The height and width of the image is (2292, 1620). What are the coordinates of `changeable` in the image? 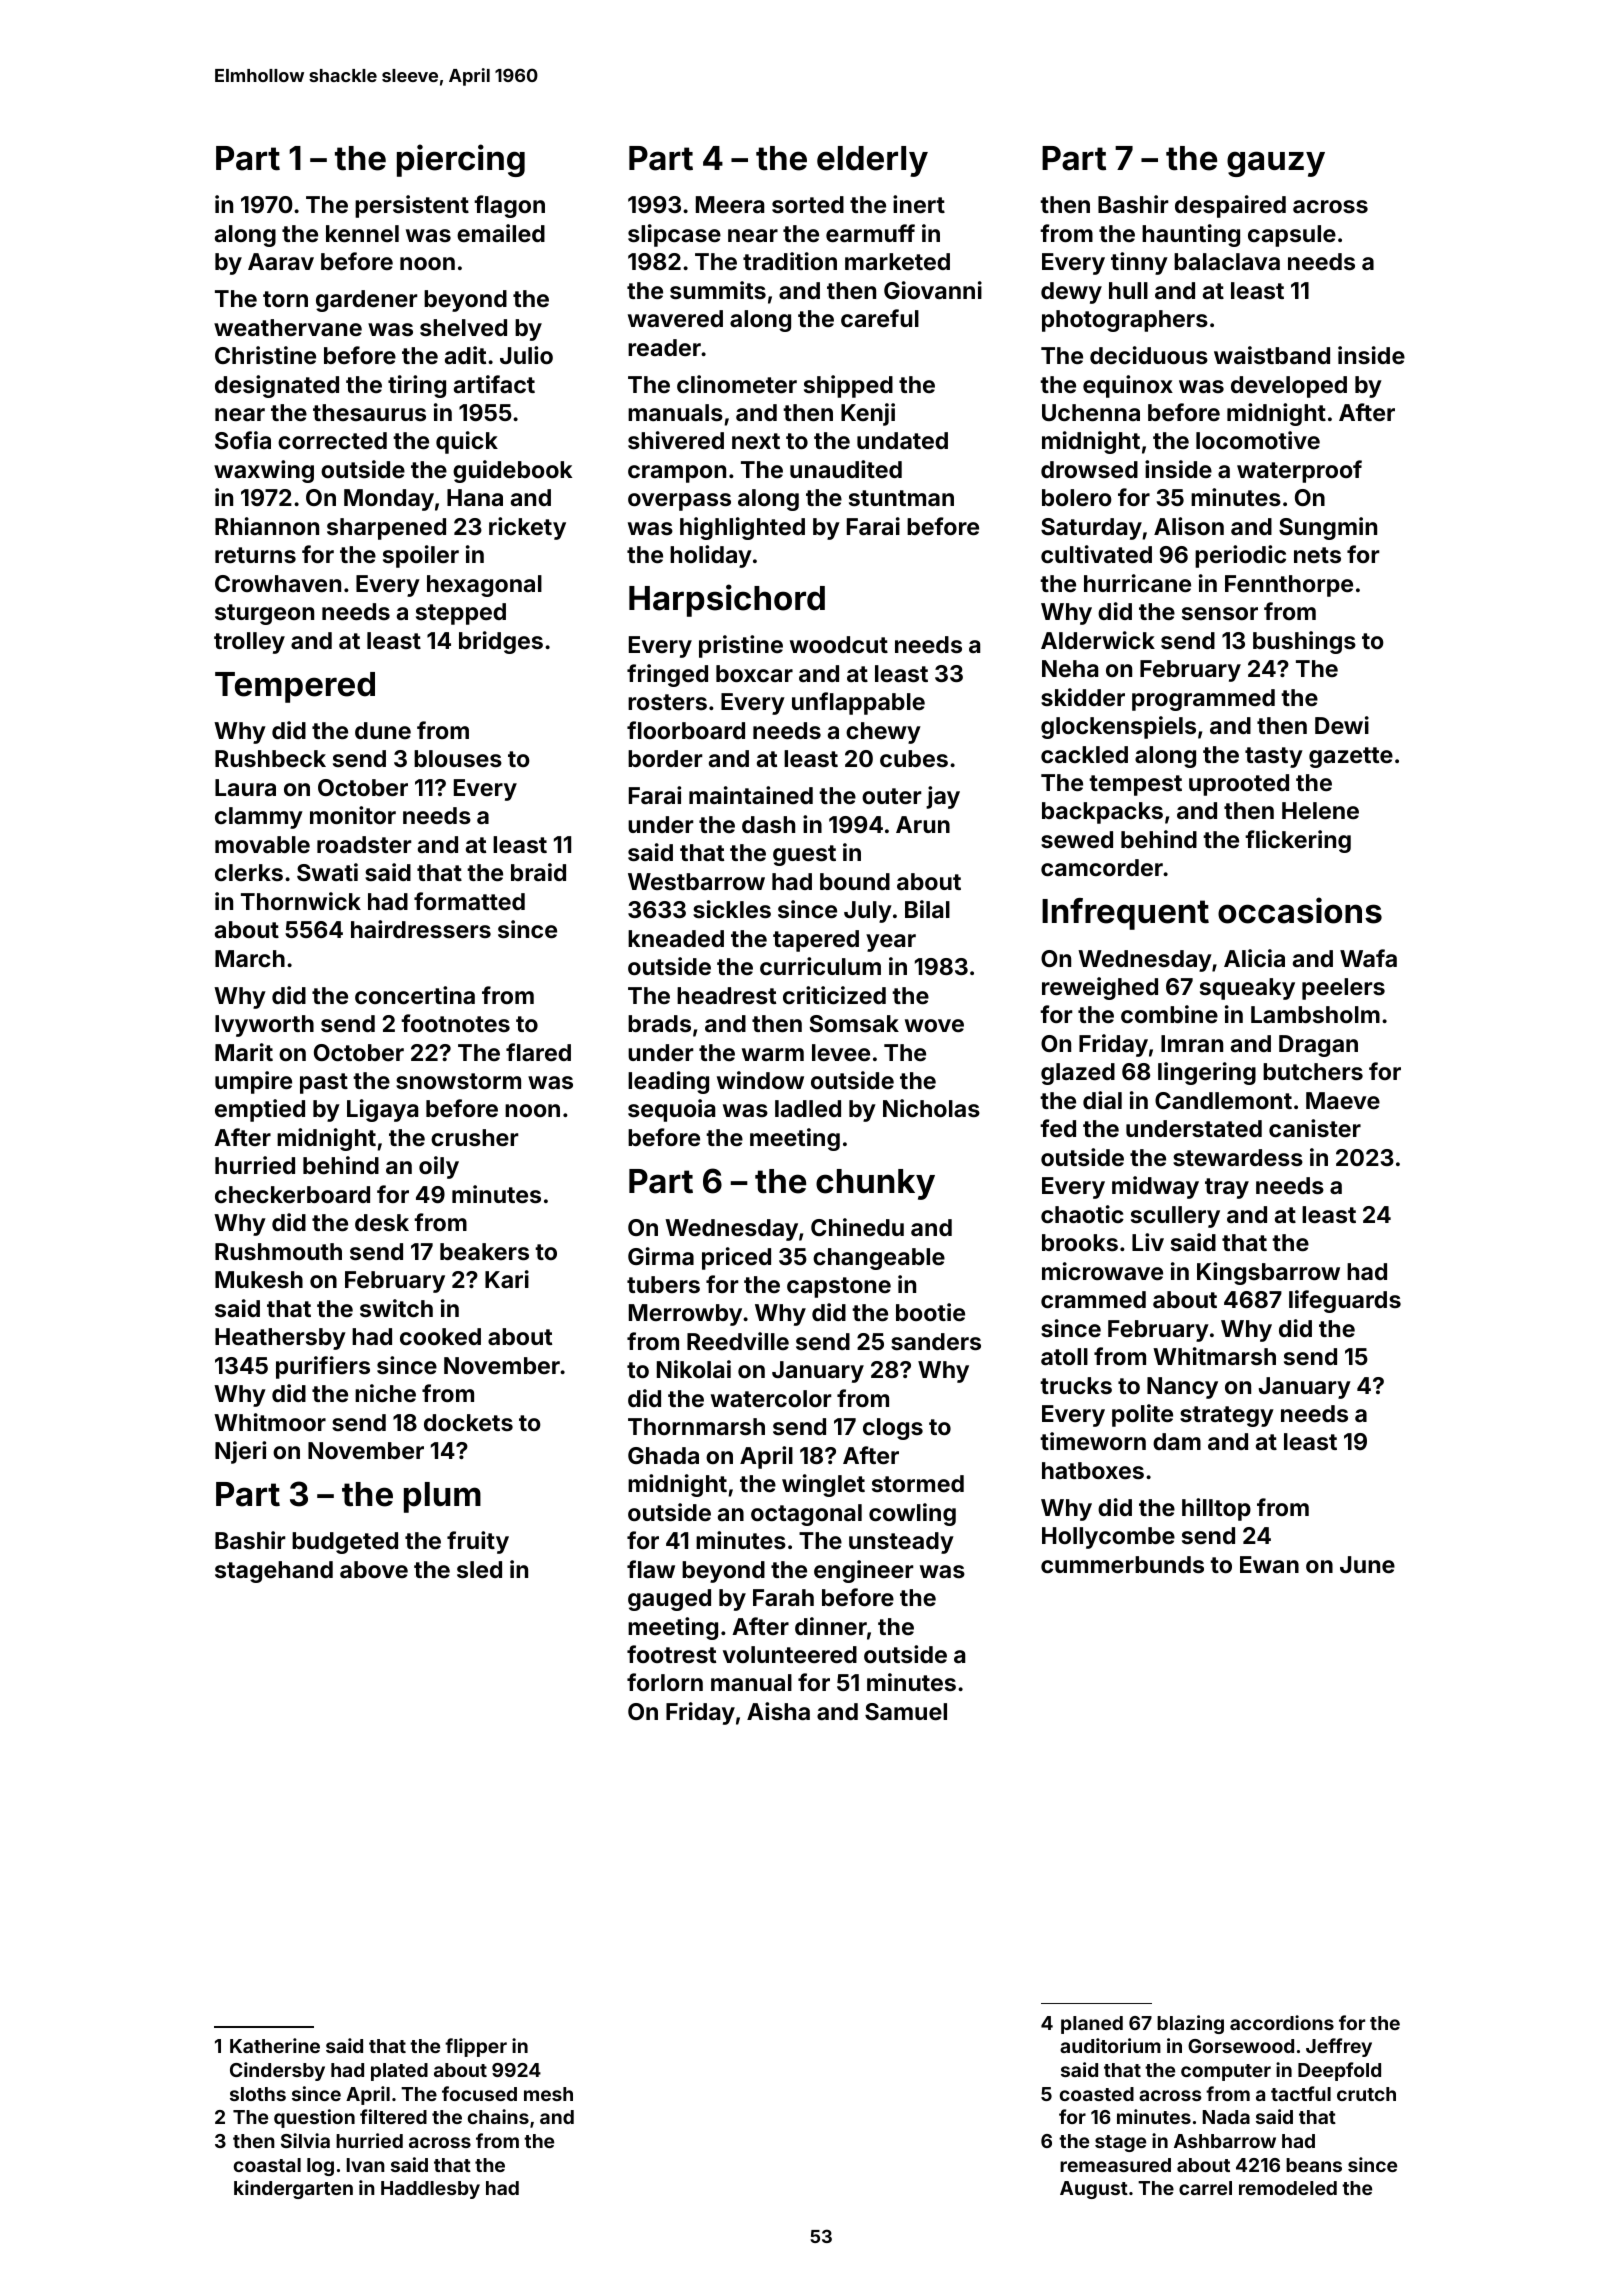 It's located at (879, 1259).
